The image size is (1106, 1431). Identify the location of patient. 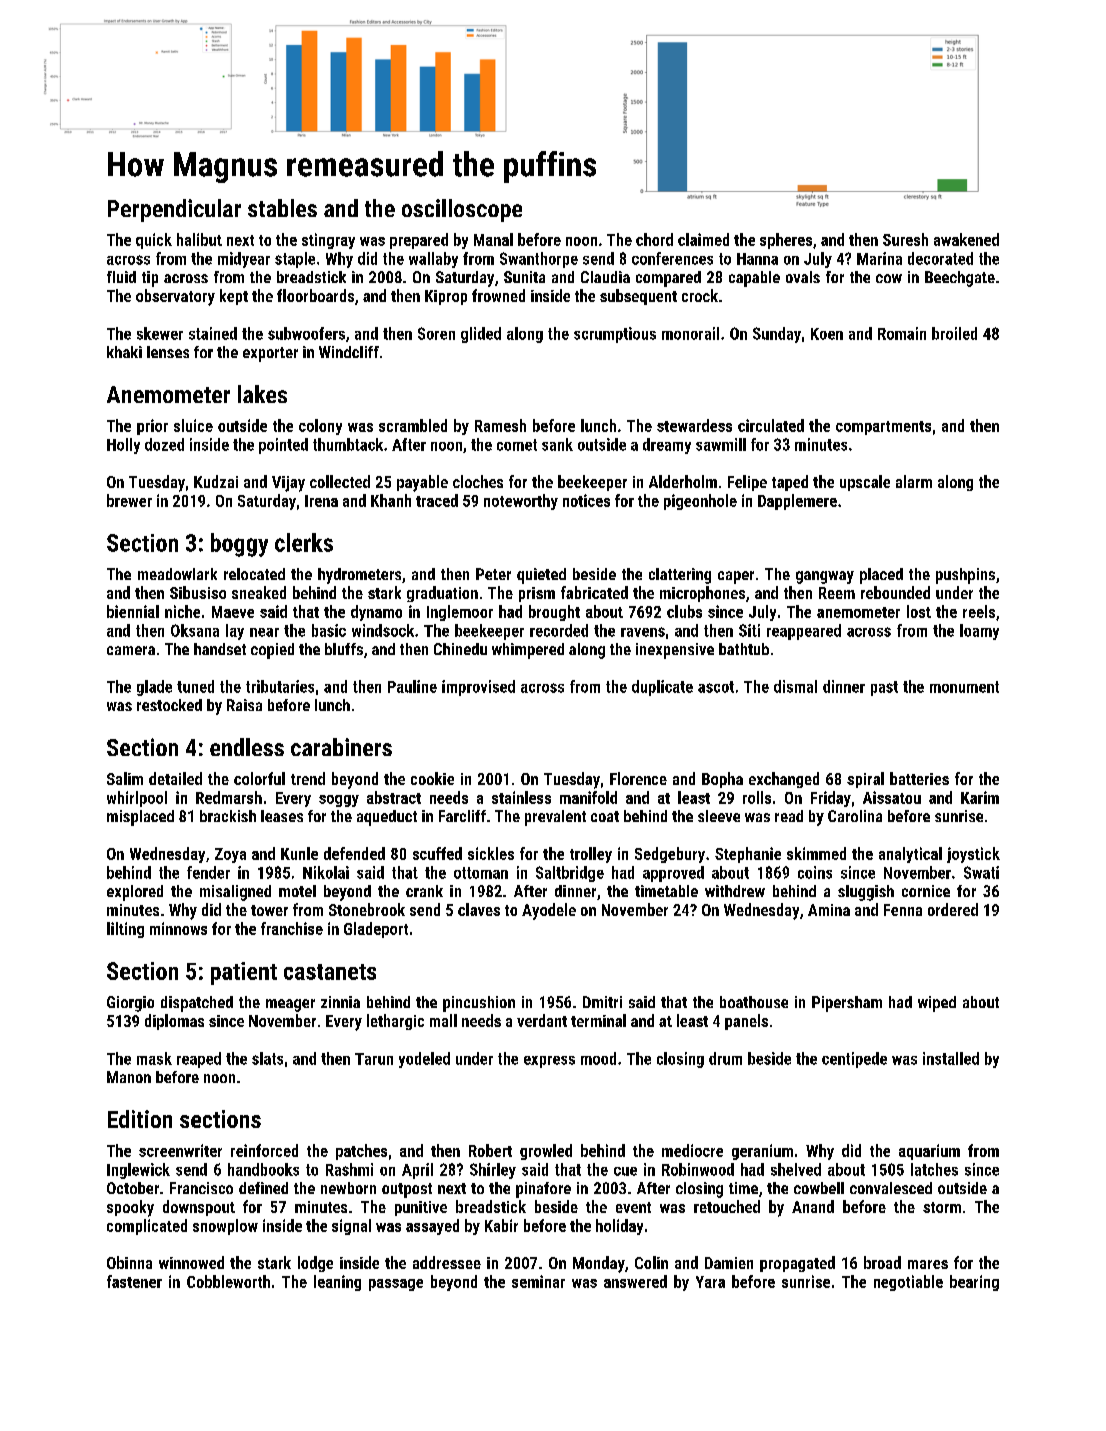
(244, 973).
